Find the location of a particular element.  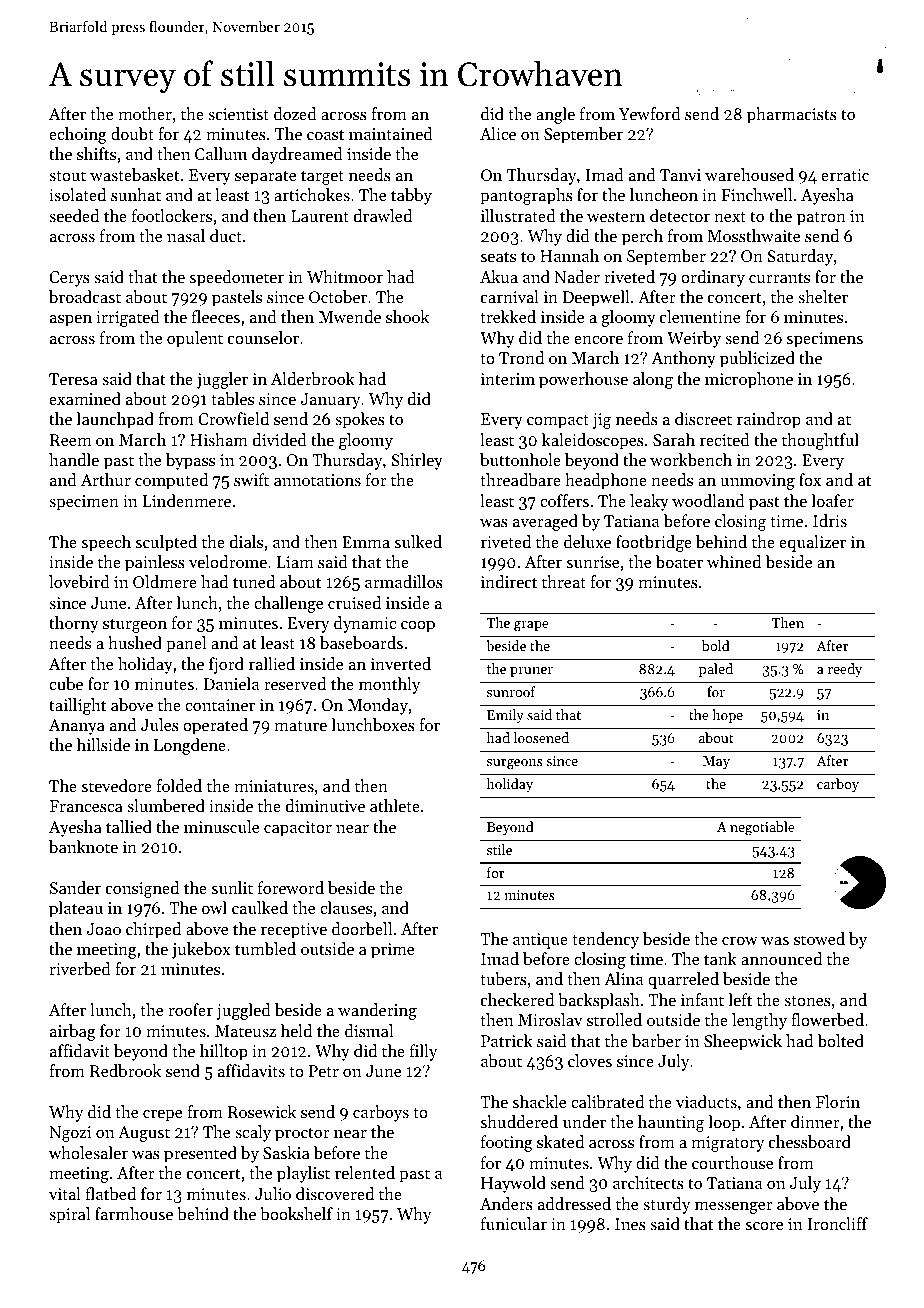

doubt is located at coordinates (132, 133).
